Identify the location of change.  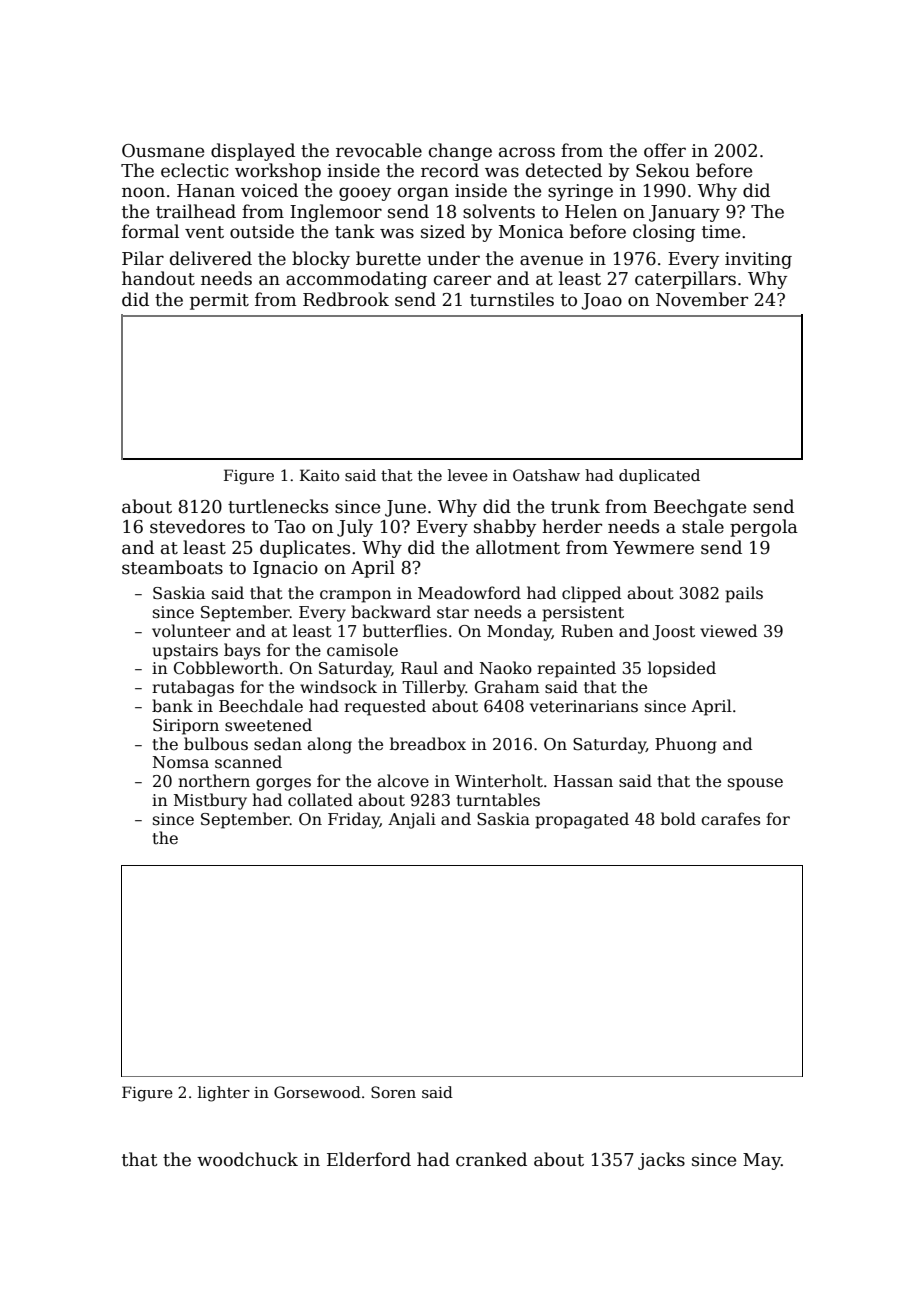
(460, 152).
